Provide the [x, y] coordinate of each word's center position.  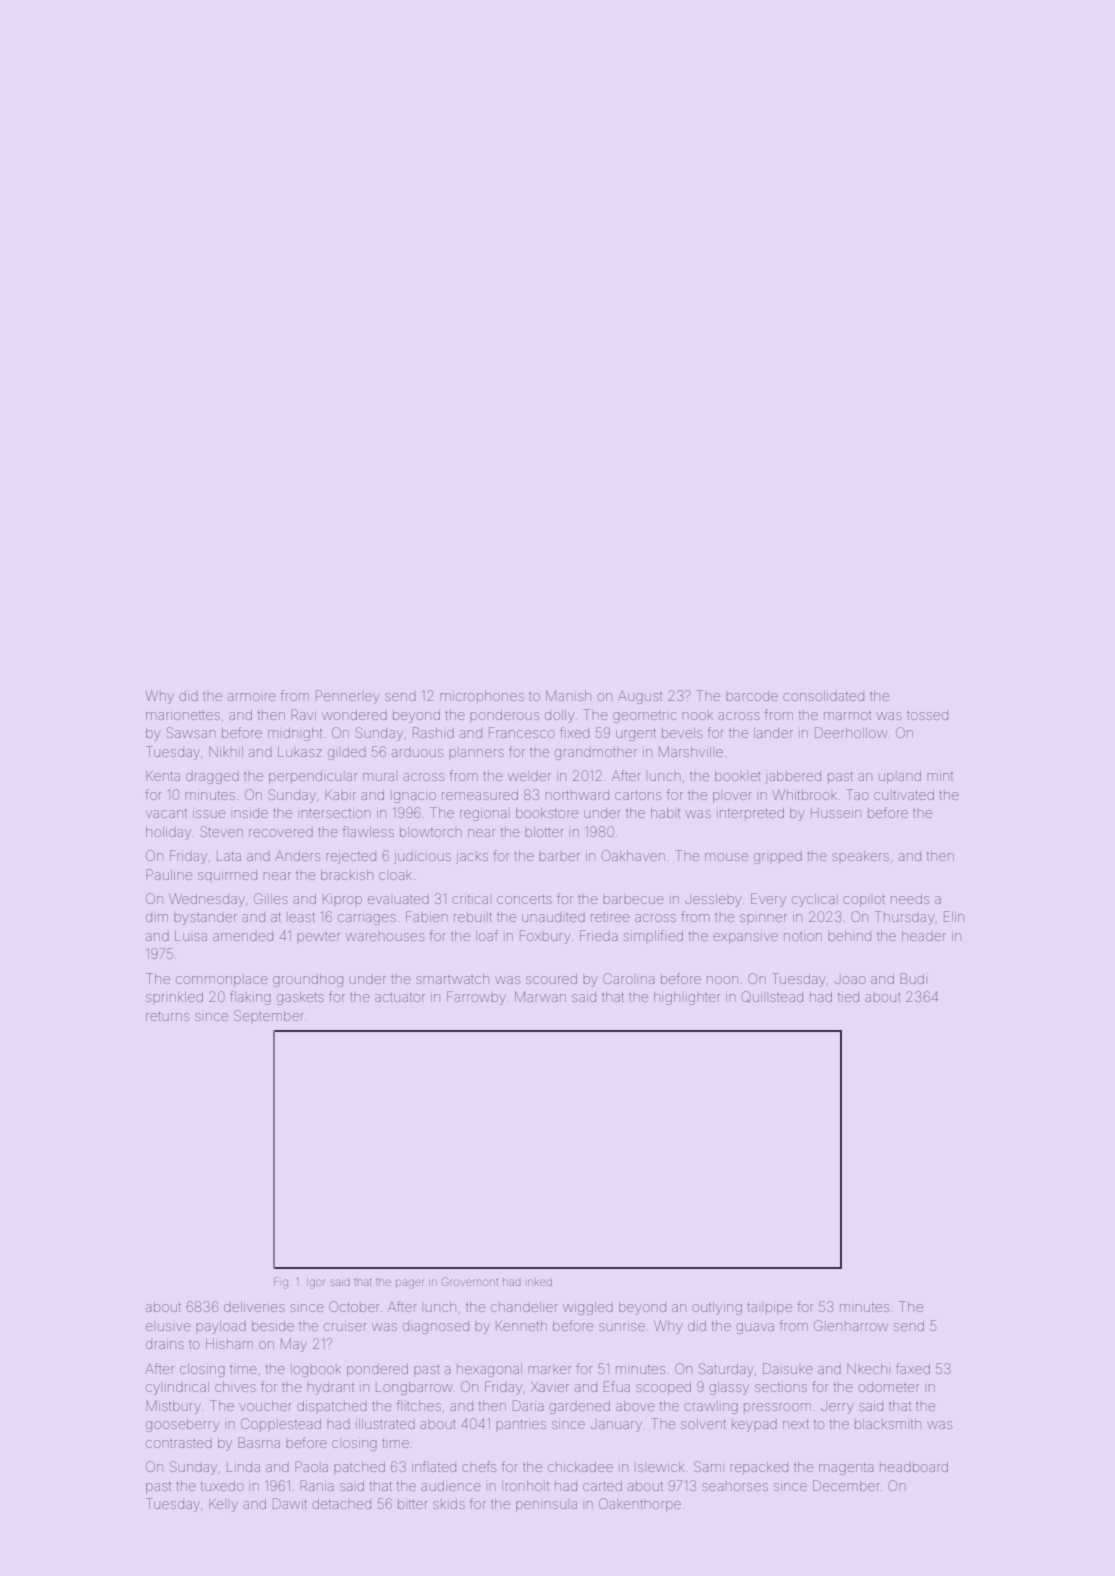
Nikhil [226, 752]
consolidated [823, 696]
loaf [487, 935]
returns [167, 1016]
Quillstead [772, 997]
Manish [568, 695]
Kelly [223, 1505]
